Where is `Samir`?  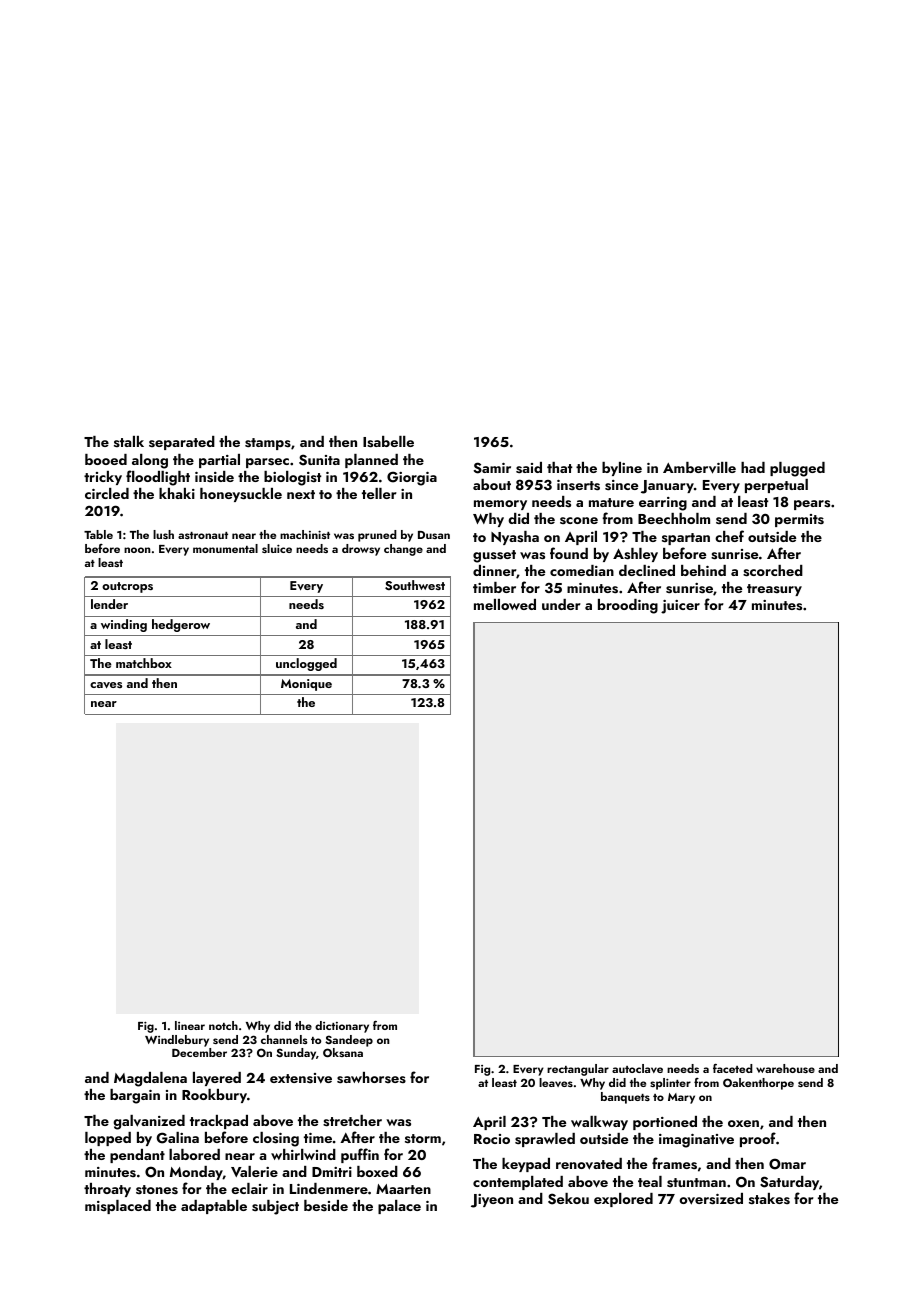 Samir is located at coordinates (492, 468).
